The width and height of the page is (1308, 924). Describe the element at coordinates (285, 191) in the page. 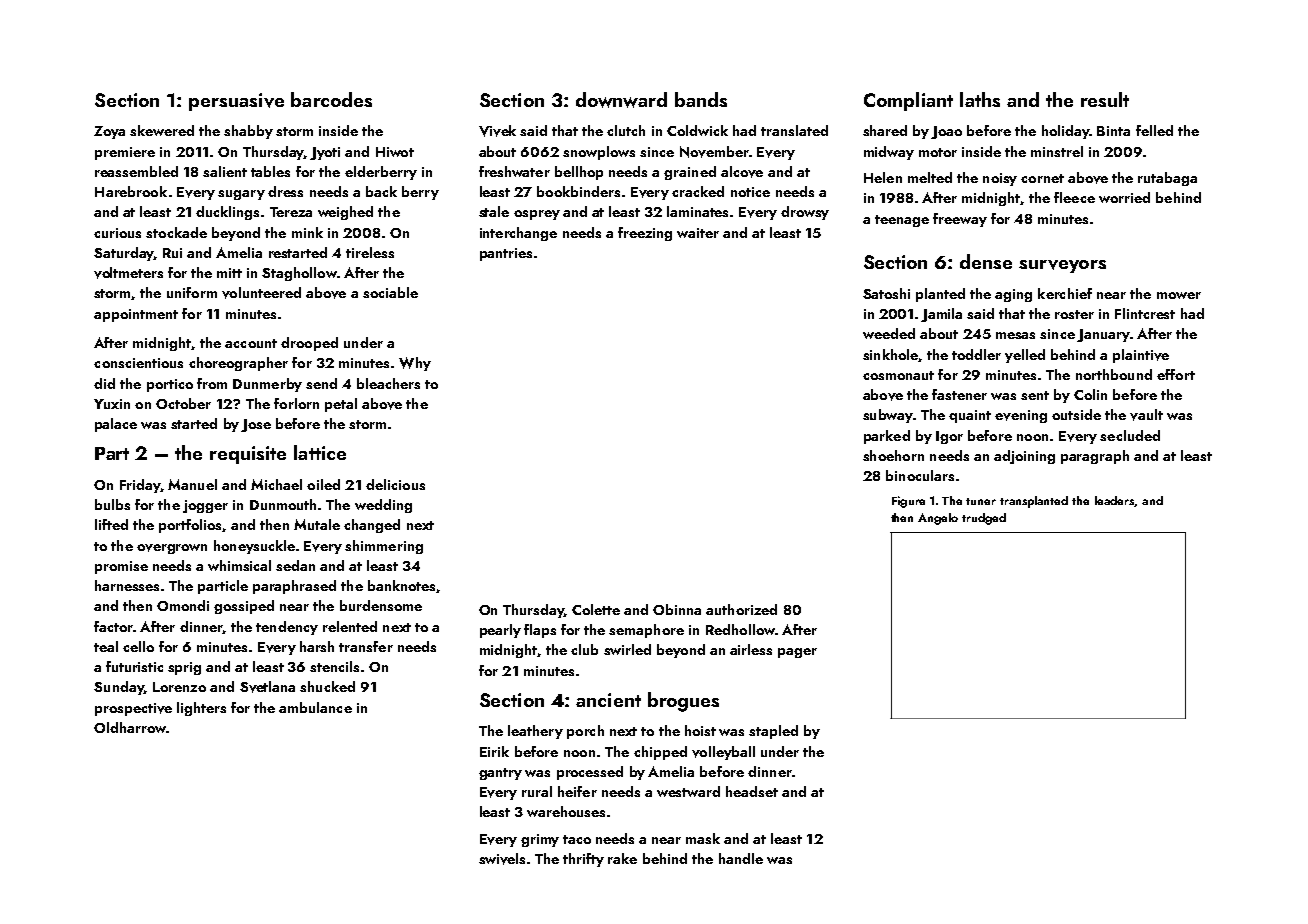

I see `dress` at that location.
